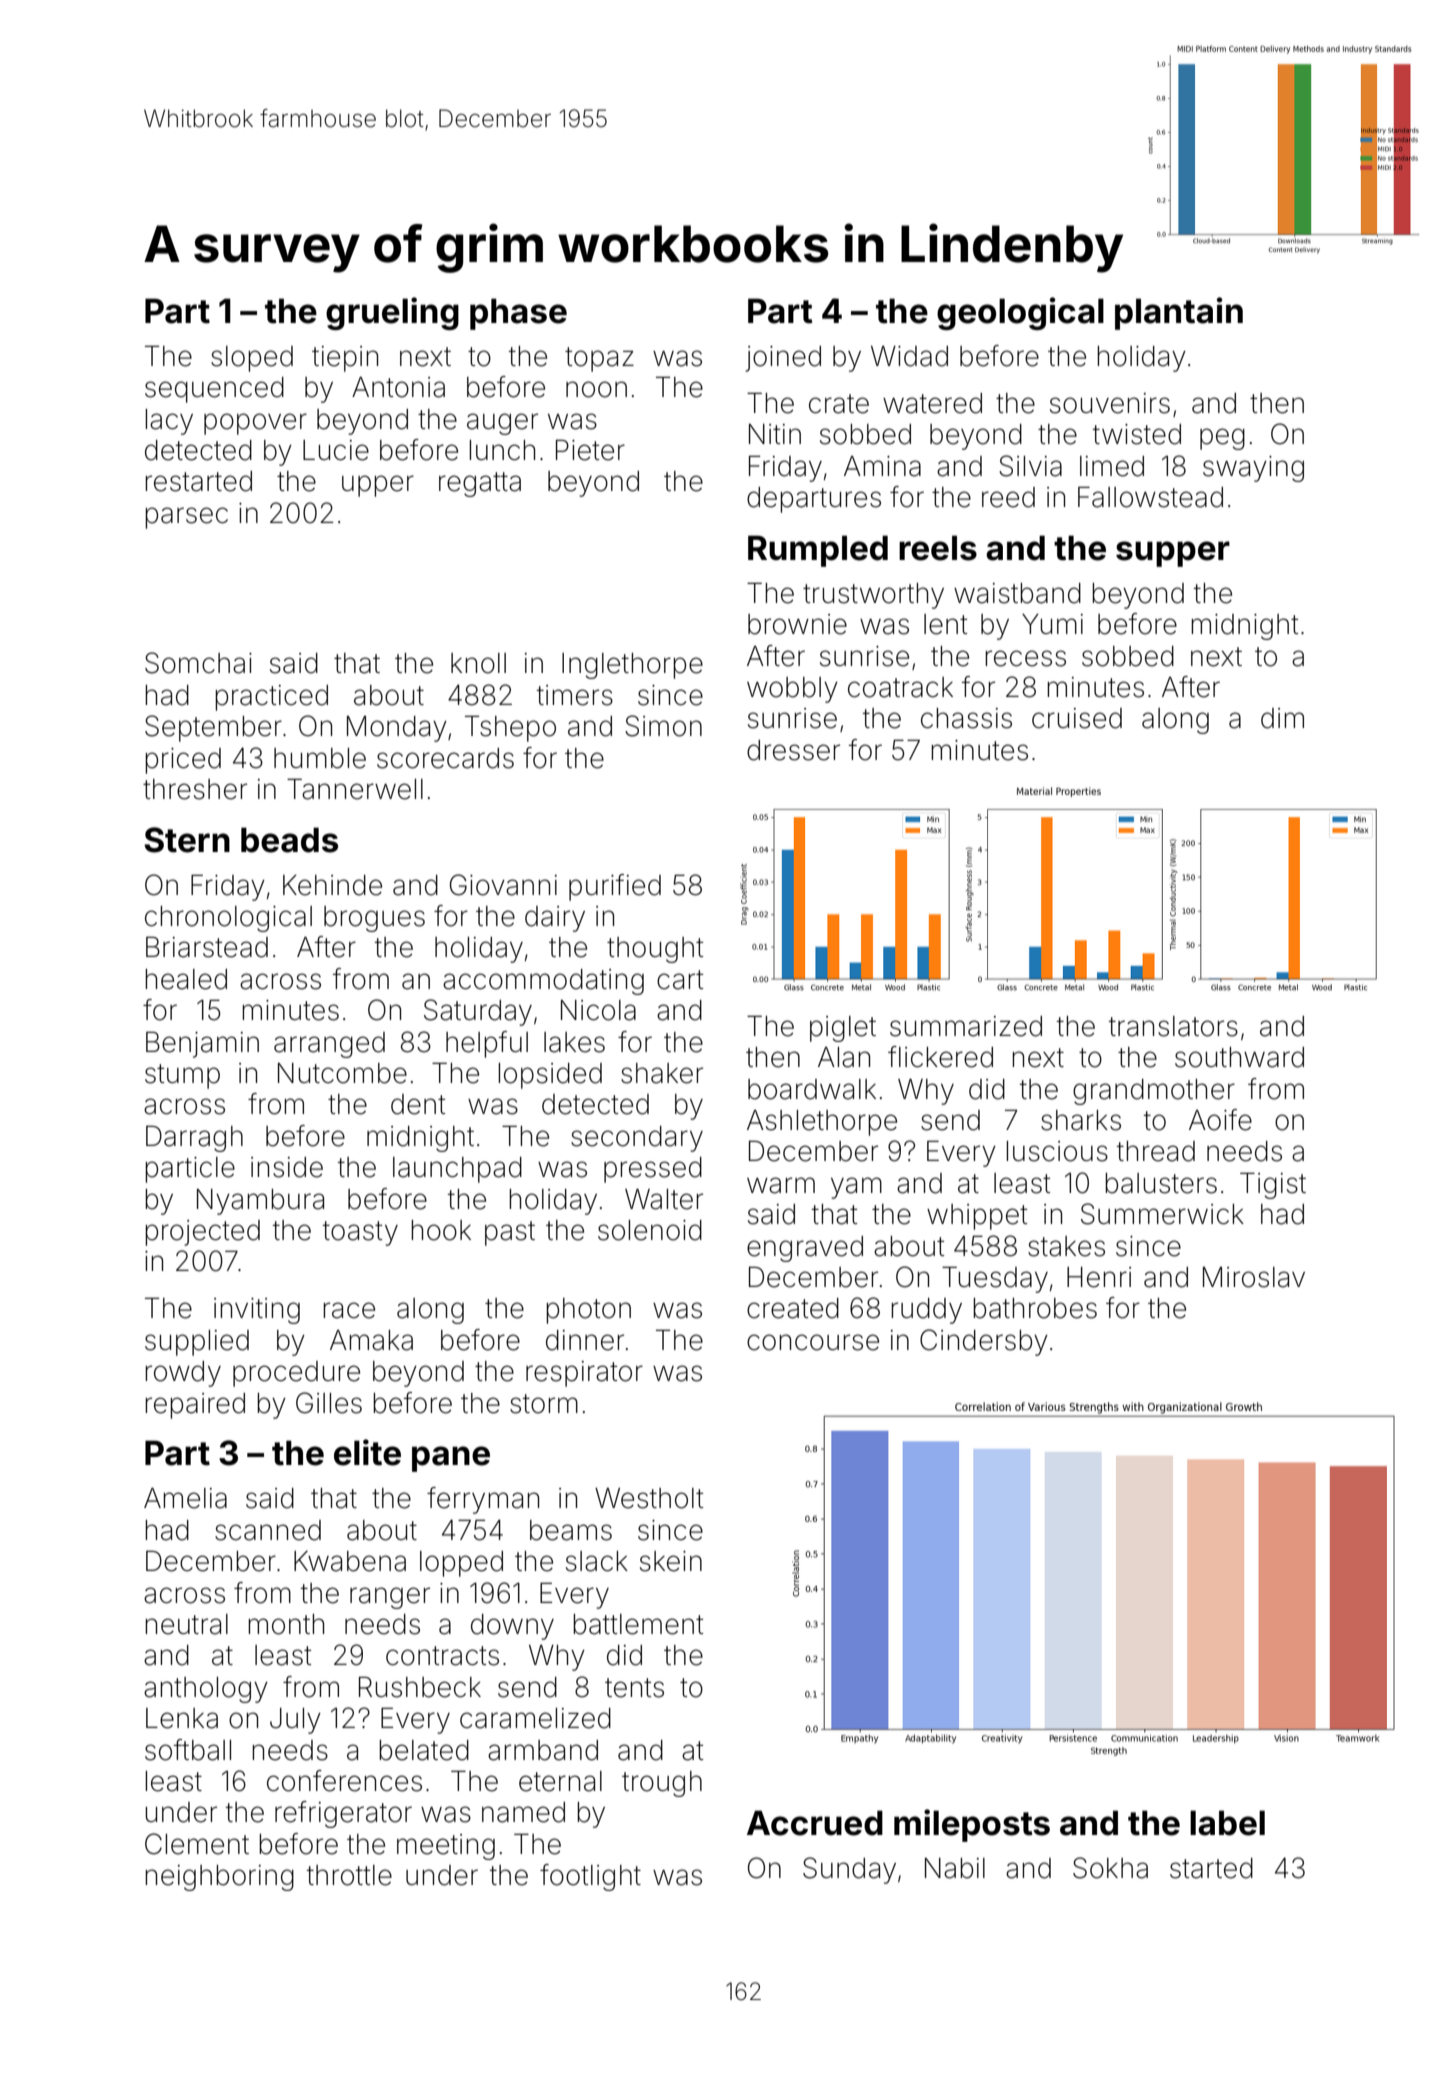 This document has width=1450, height=2100. What do you see at coordinates (487, 1044) in the document?
I see `helpful` at bounding box center [487, 1044].
